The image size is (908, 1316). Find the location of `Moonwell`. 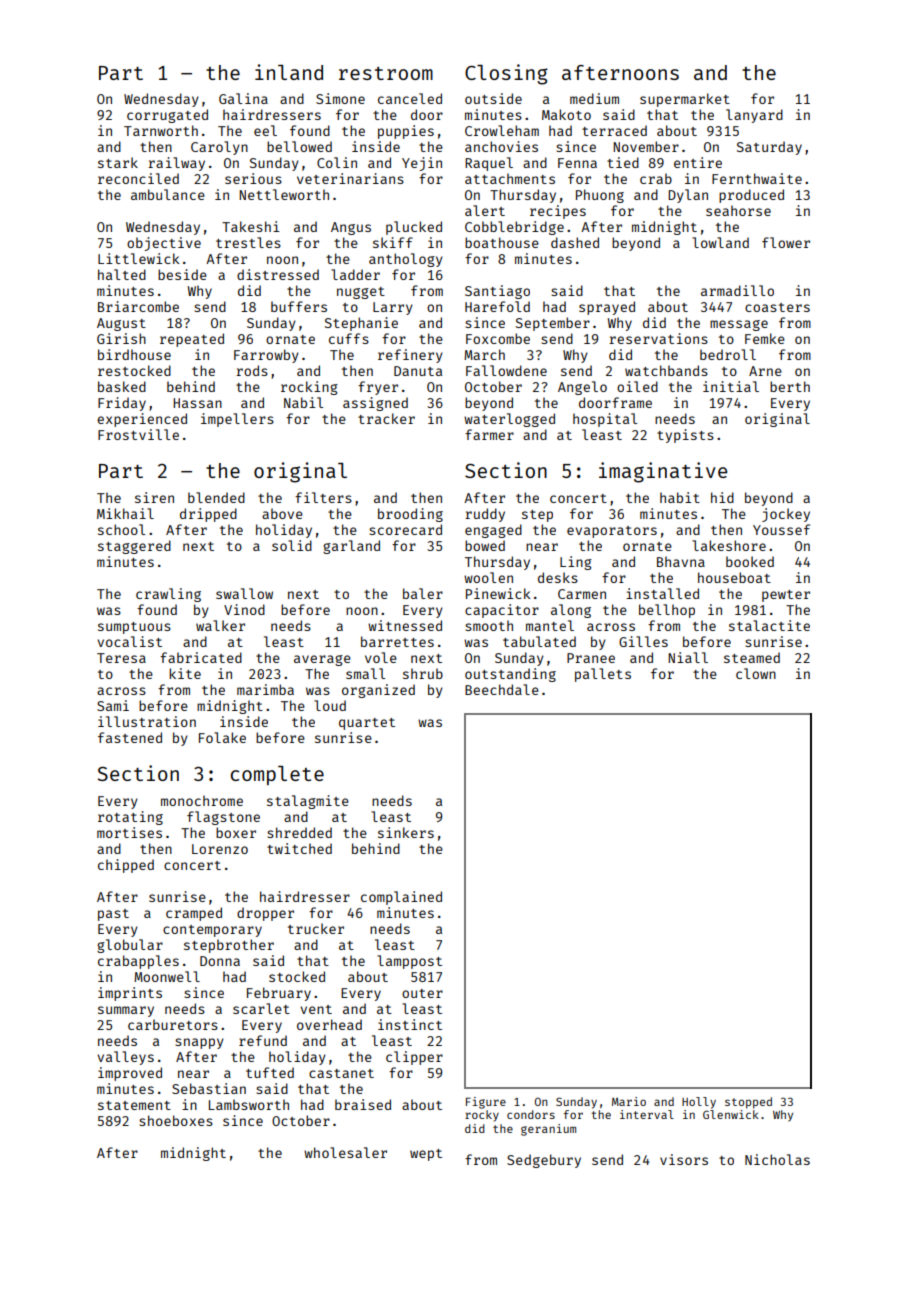

Moonwell is located at coordinates (167, 976).
